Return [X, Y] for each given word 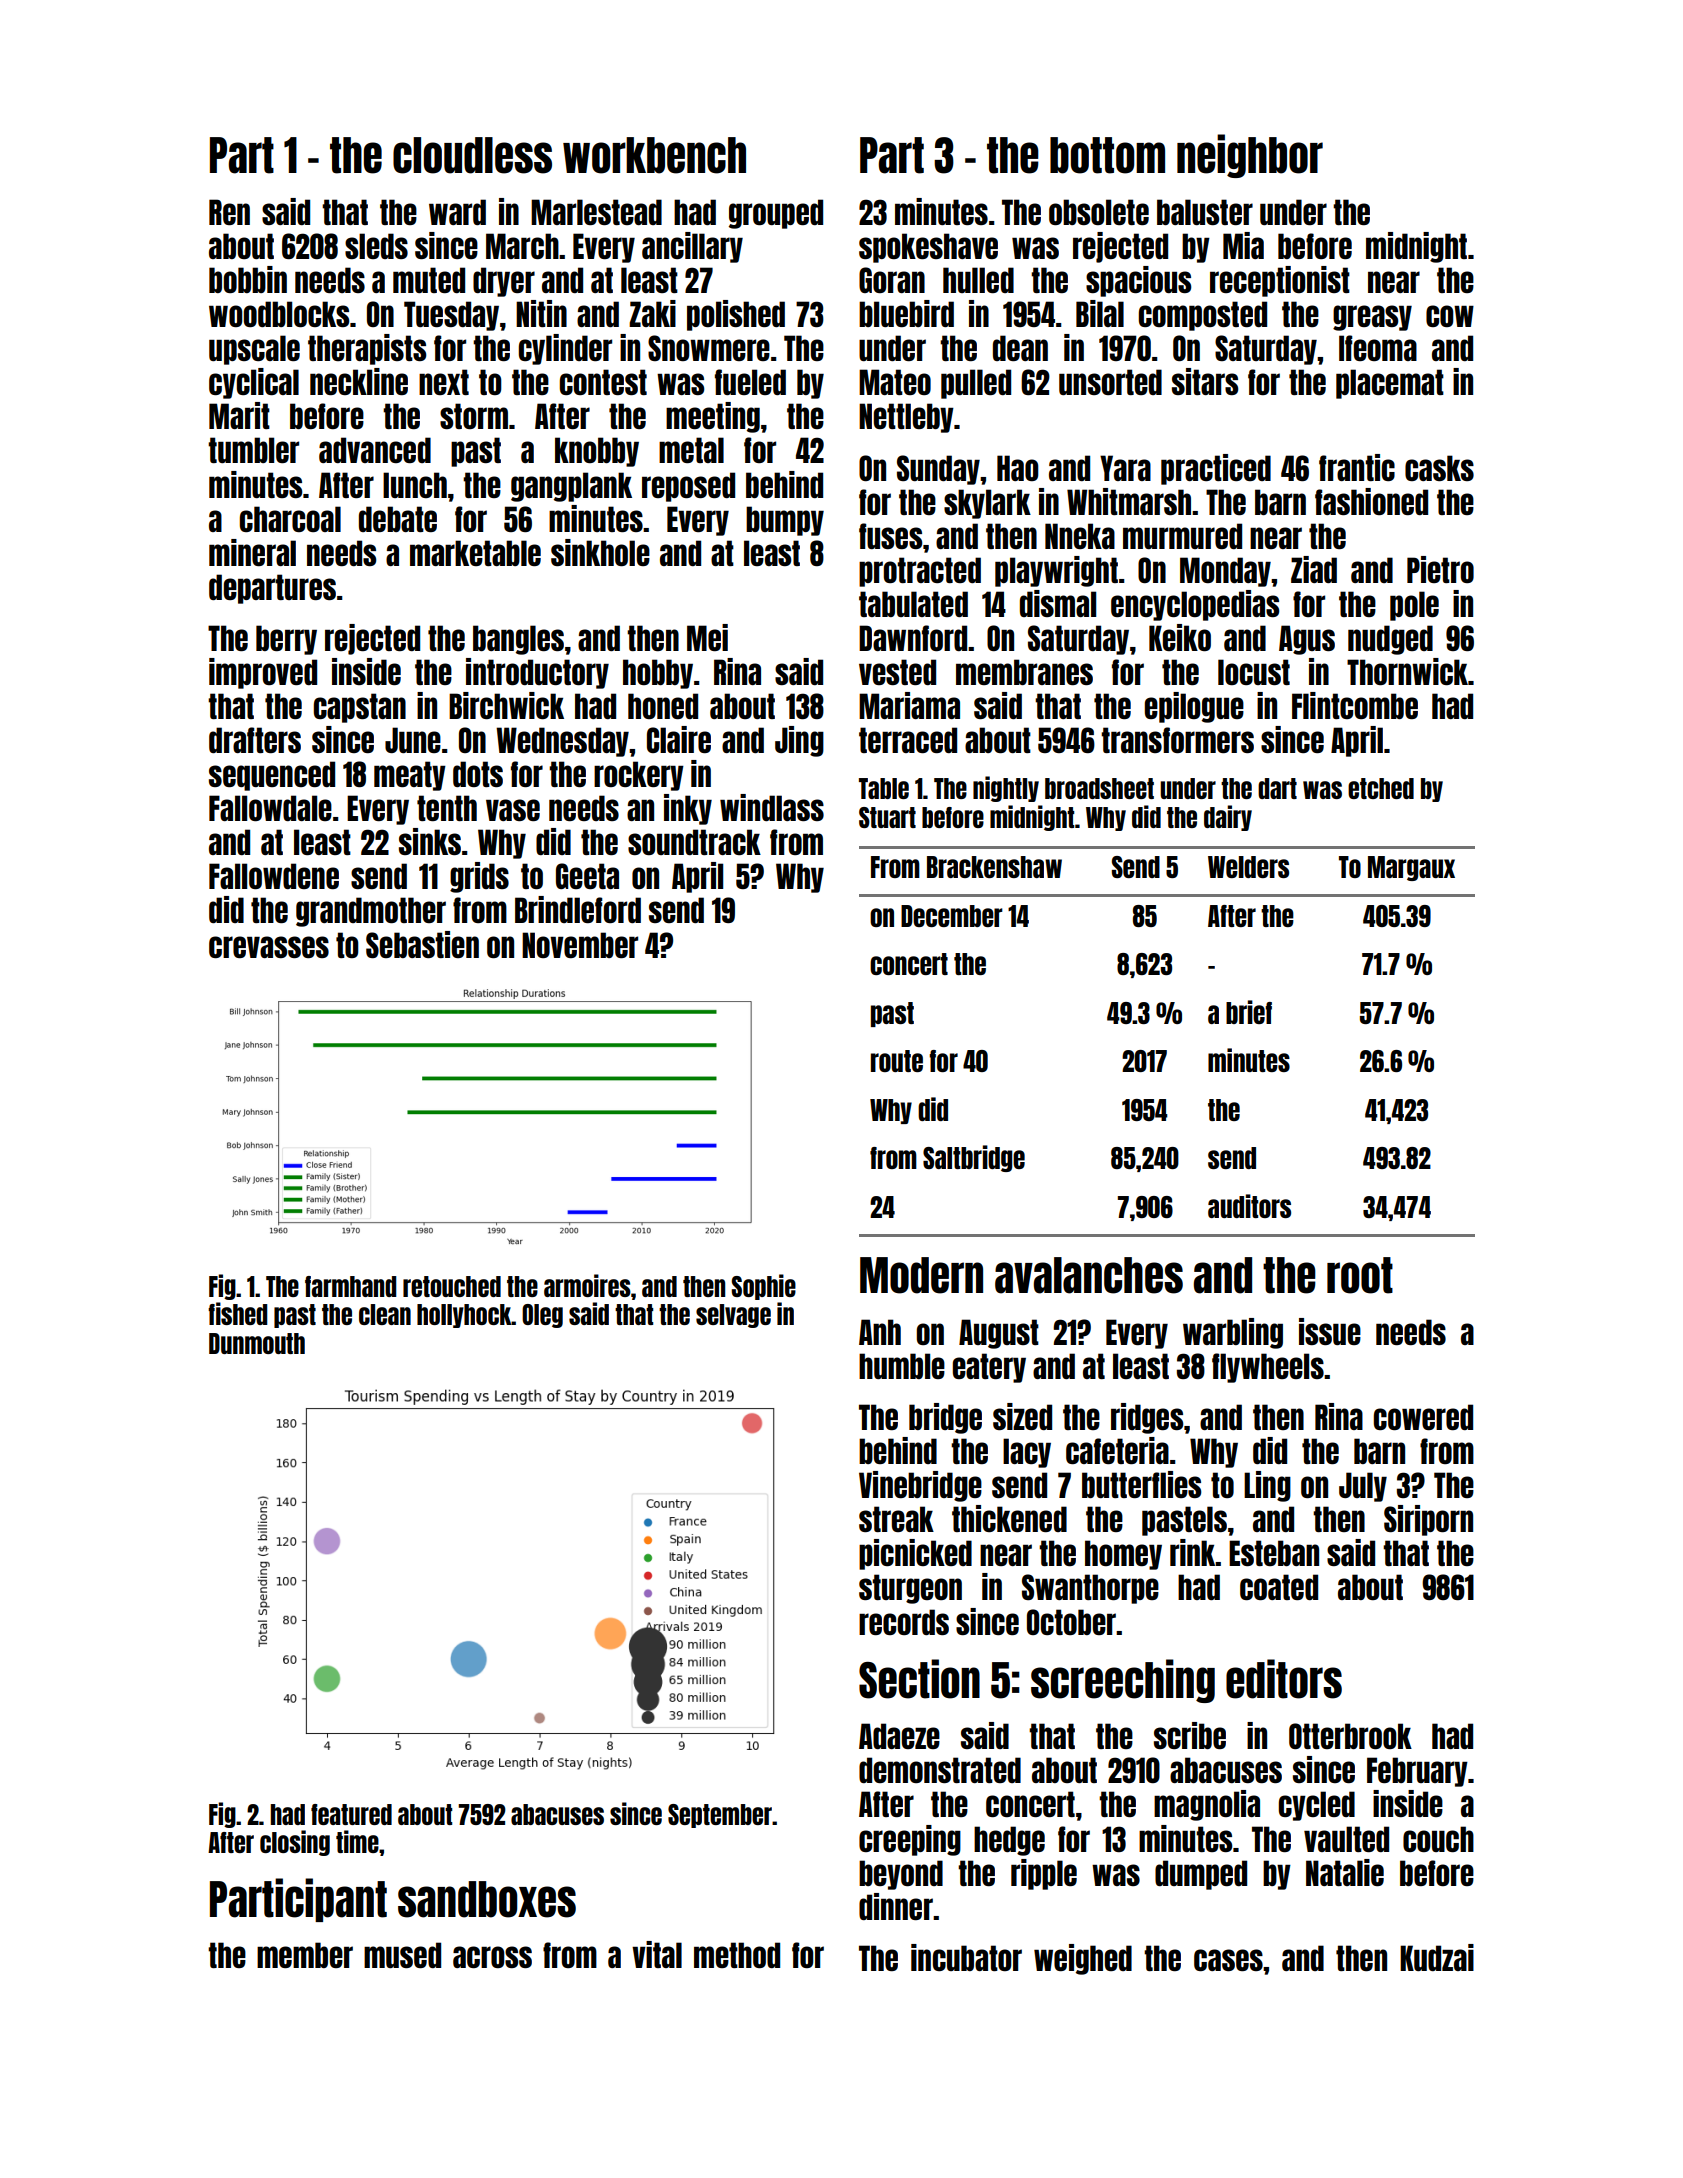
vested [897, 672]
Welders [1248, 867]
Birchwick [506, 705]
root [1360, 1275]
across [492, 1957]
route [897, 1061]
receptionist [1280, 281]
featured [351, 1814]
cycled [1317, 1806]
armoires [587, 1285]
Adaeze [899, 1736]
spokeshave [928, 248]
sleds [376, 246]
